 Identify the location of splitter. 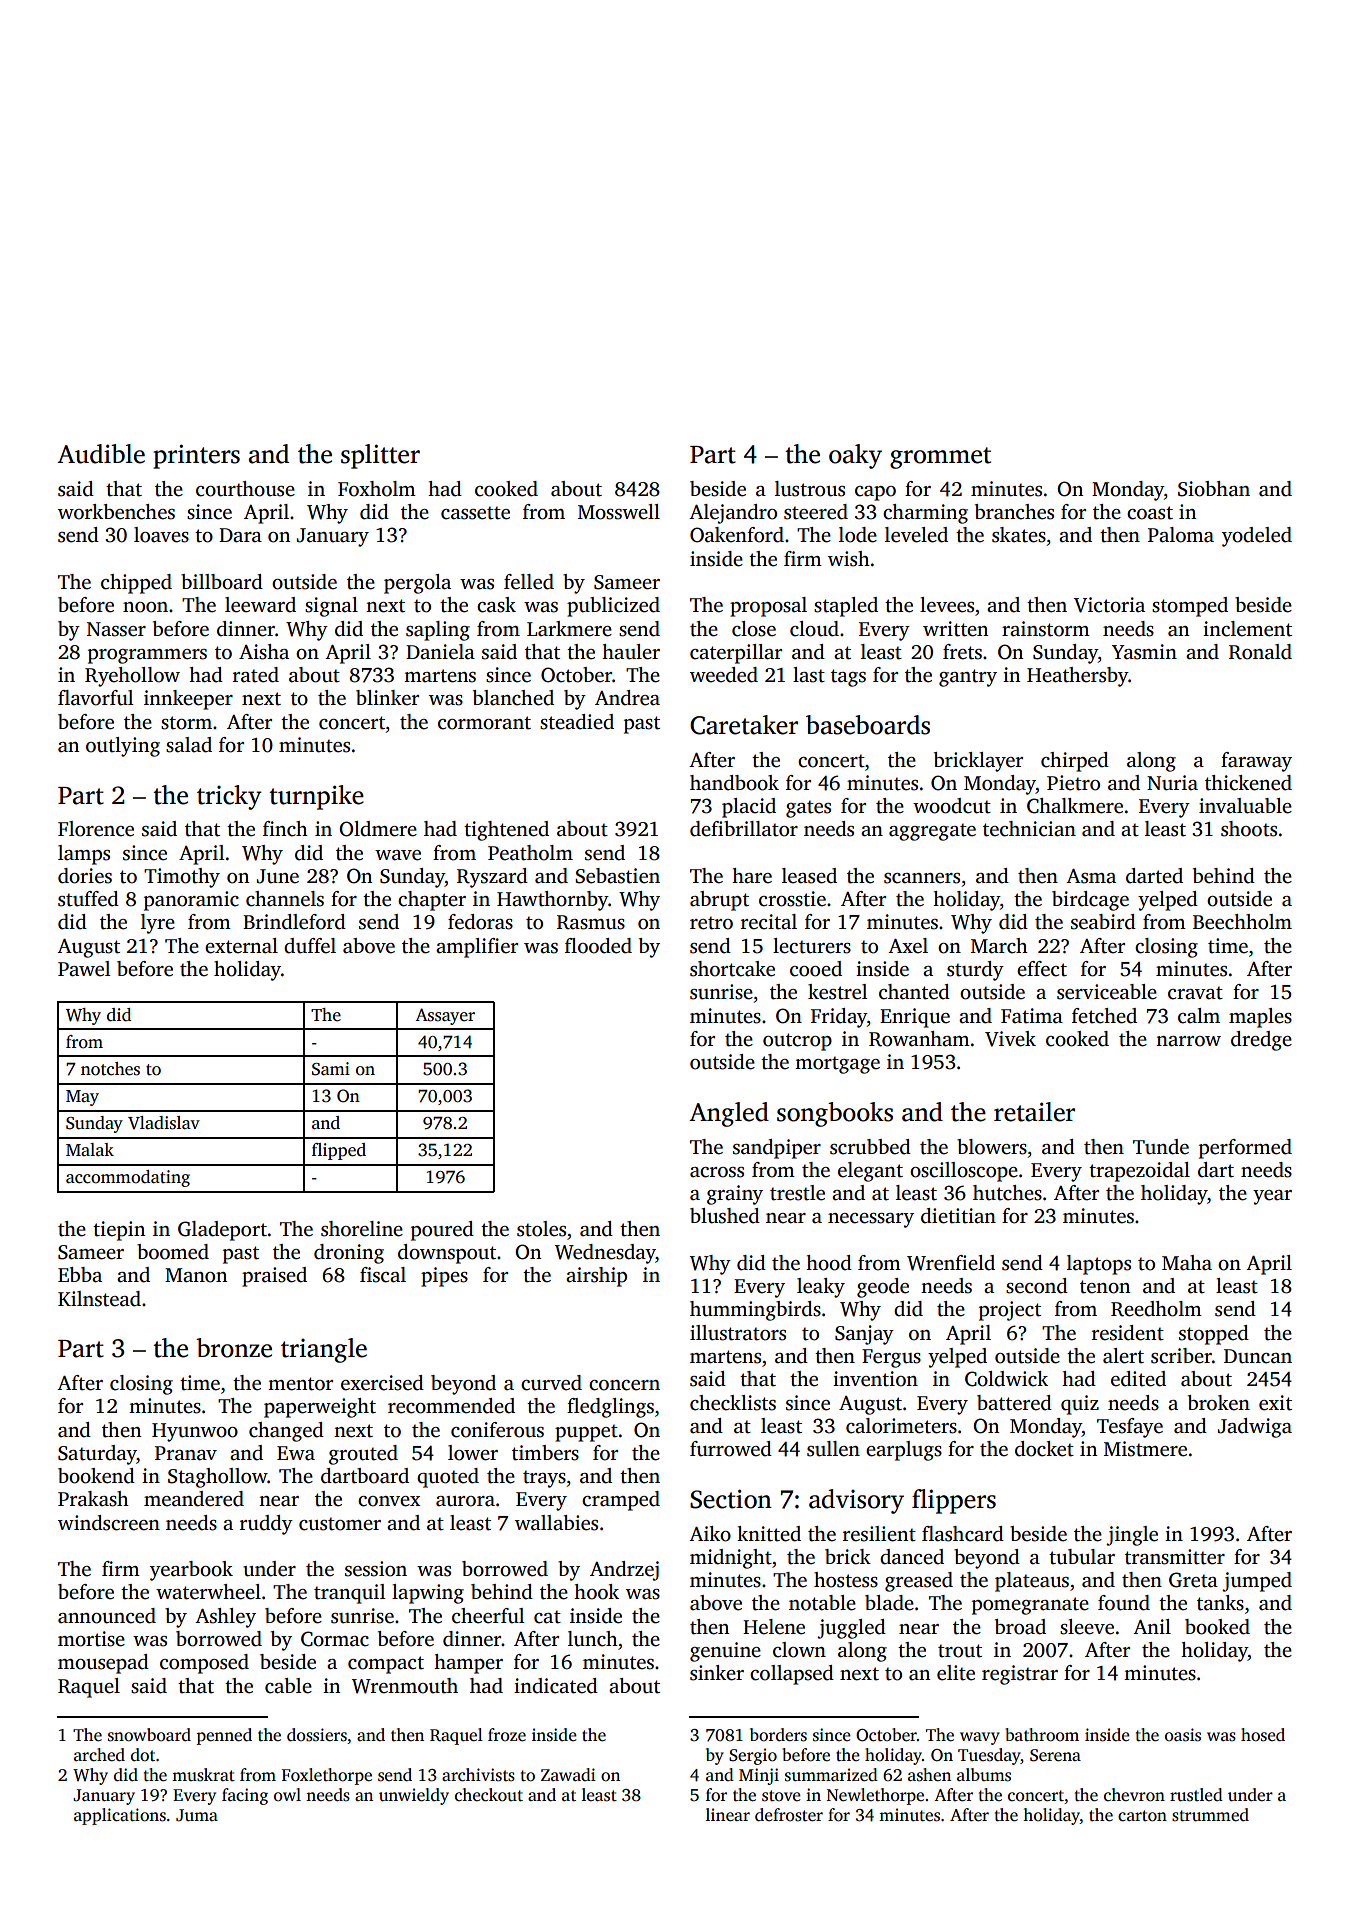
(380, 456).
